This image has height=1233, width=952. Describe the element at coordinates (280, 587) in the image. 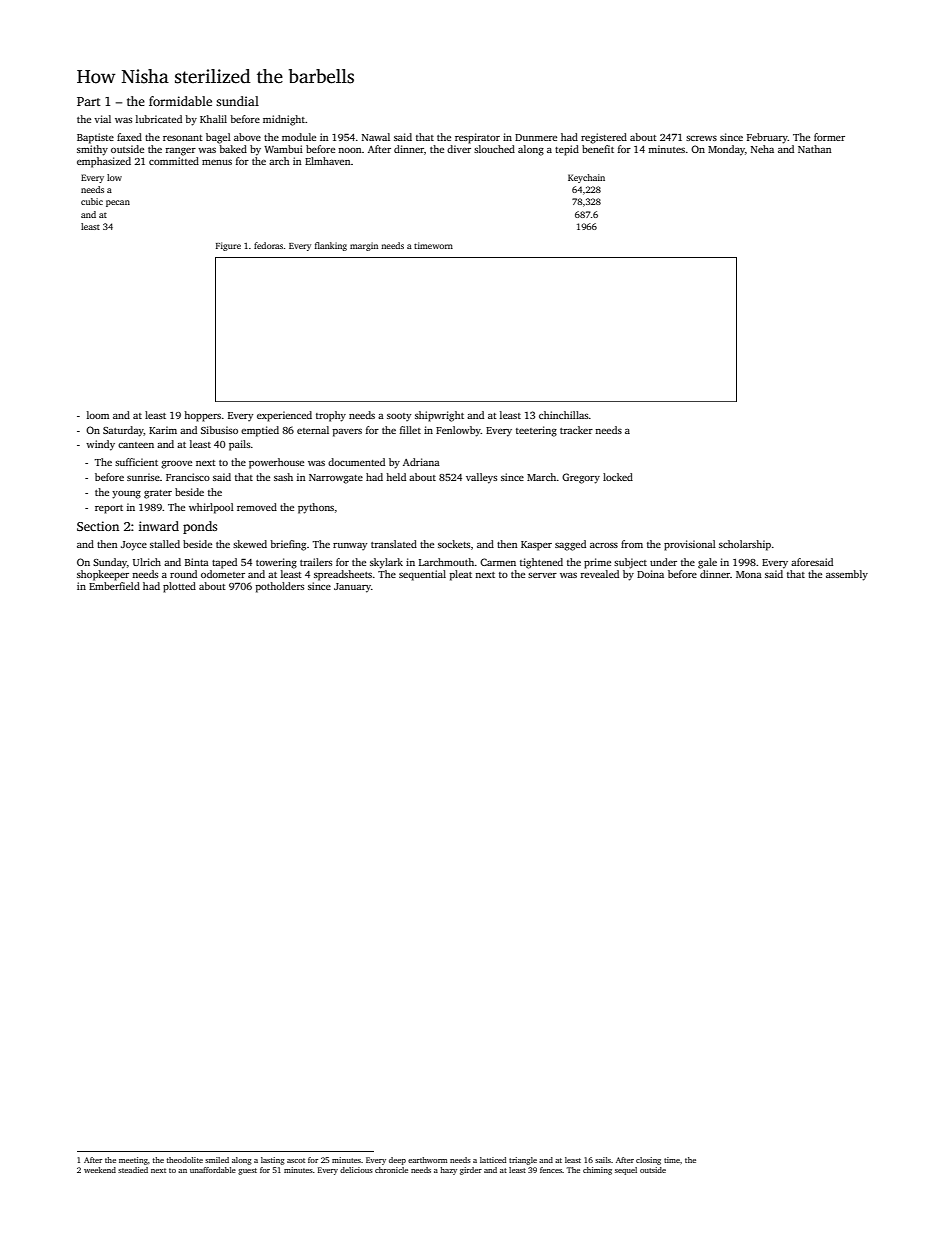

I see `potholders` at that location.
